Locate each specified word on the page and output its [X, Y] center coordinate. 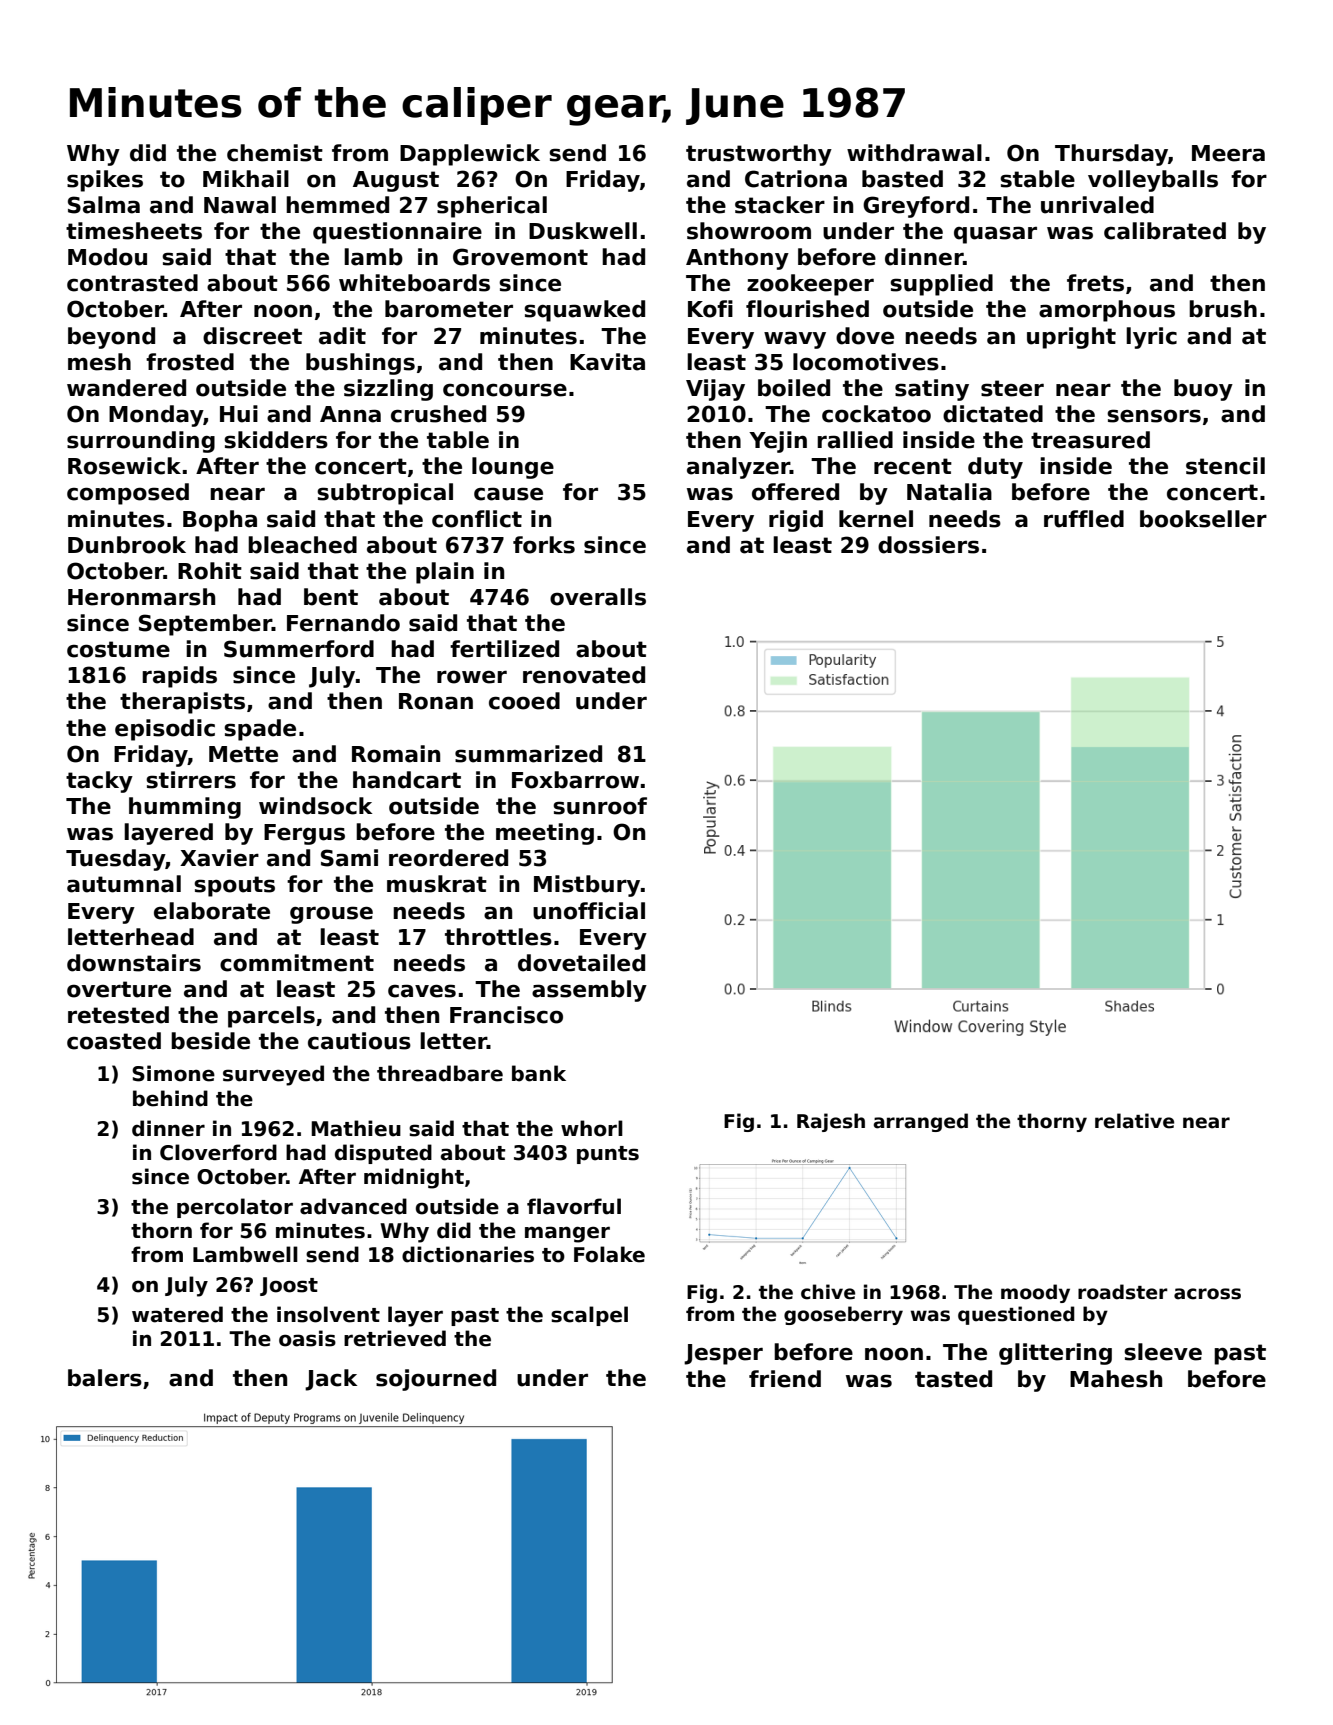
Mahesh [1116, 1379]
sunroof [600, 806]
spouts [234, 886]
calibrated [1165, 231]
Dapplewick [470, 155]
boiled [794, 388]
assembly [589, 991]
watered [177, 1314]
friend [785, 1379]
